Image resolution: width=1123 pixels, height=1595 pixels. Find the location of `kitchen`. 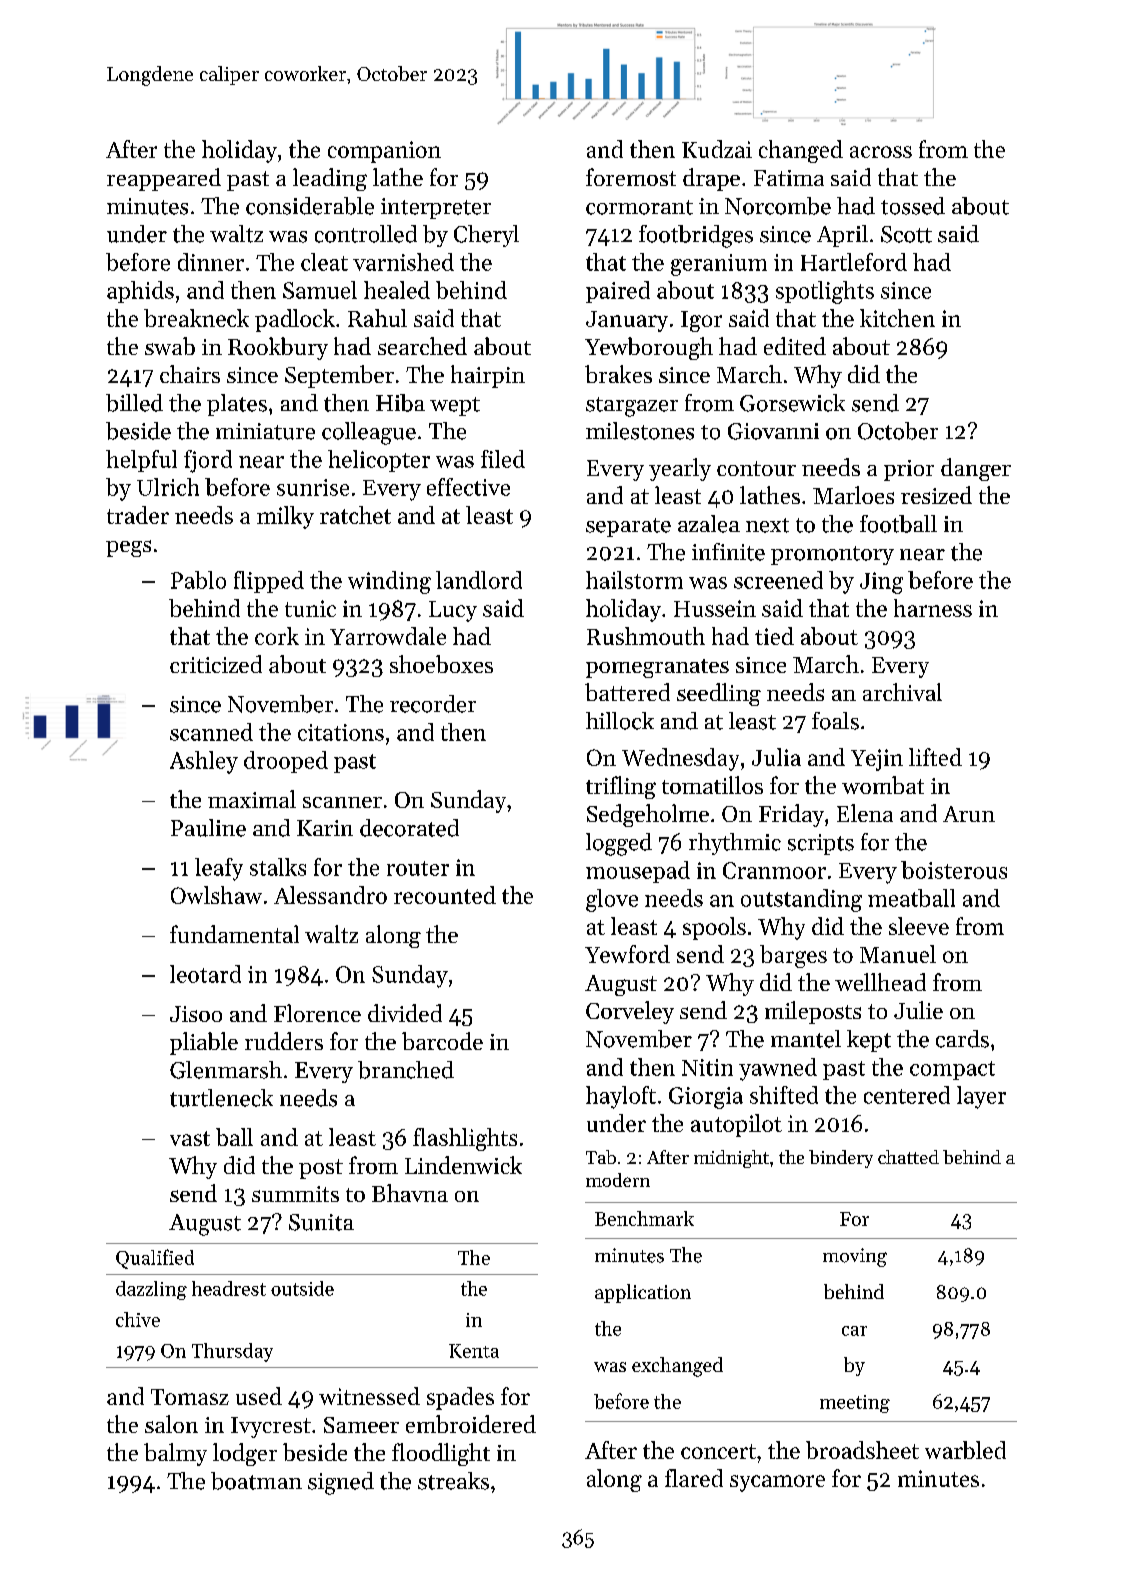

kitchen is located at coordinates (897, 318).
